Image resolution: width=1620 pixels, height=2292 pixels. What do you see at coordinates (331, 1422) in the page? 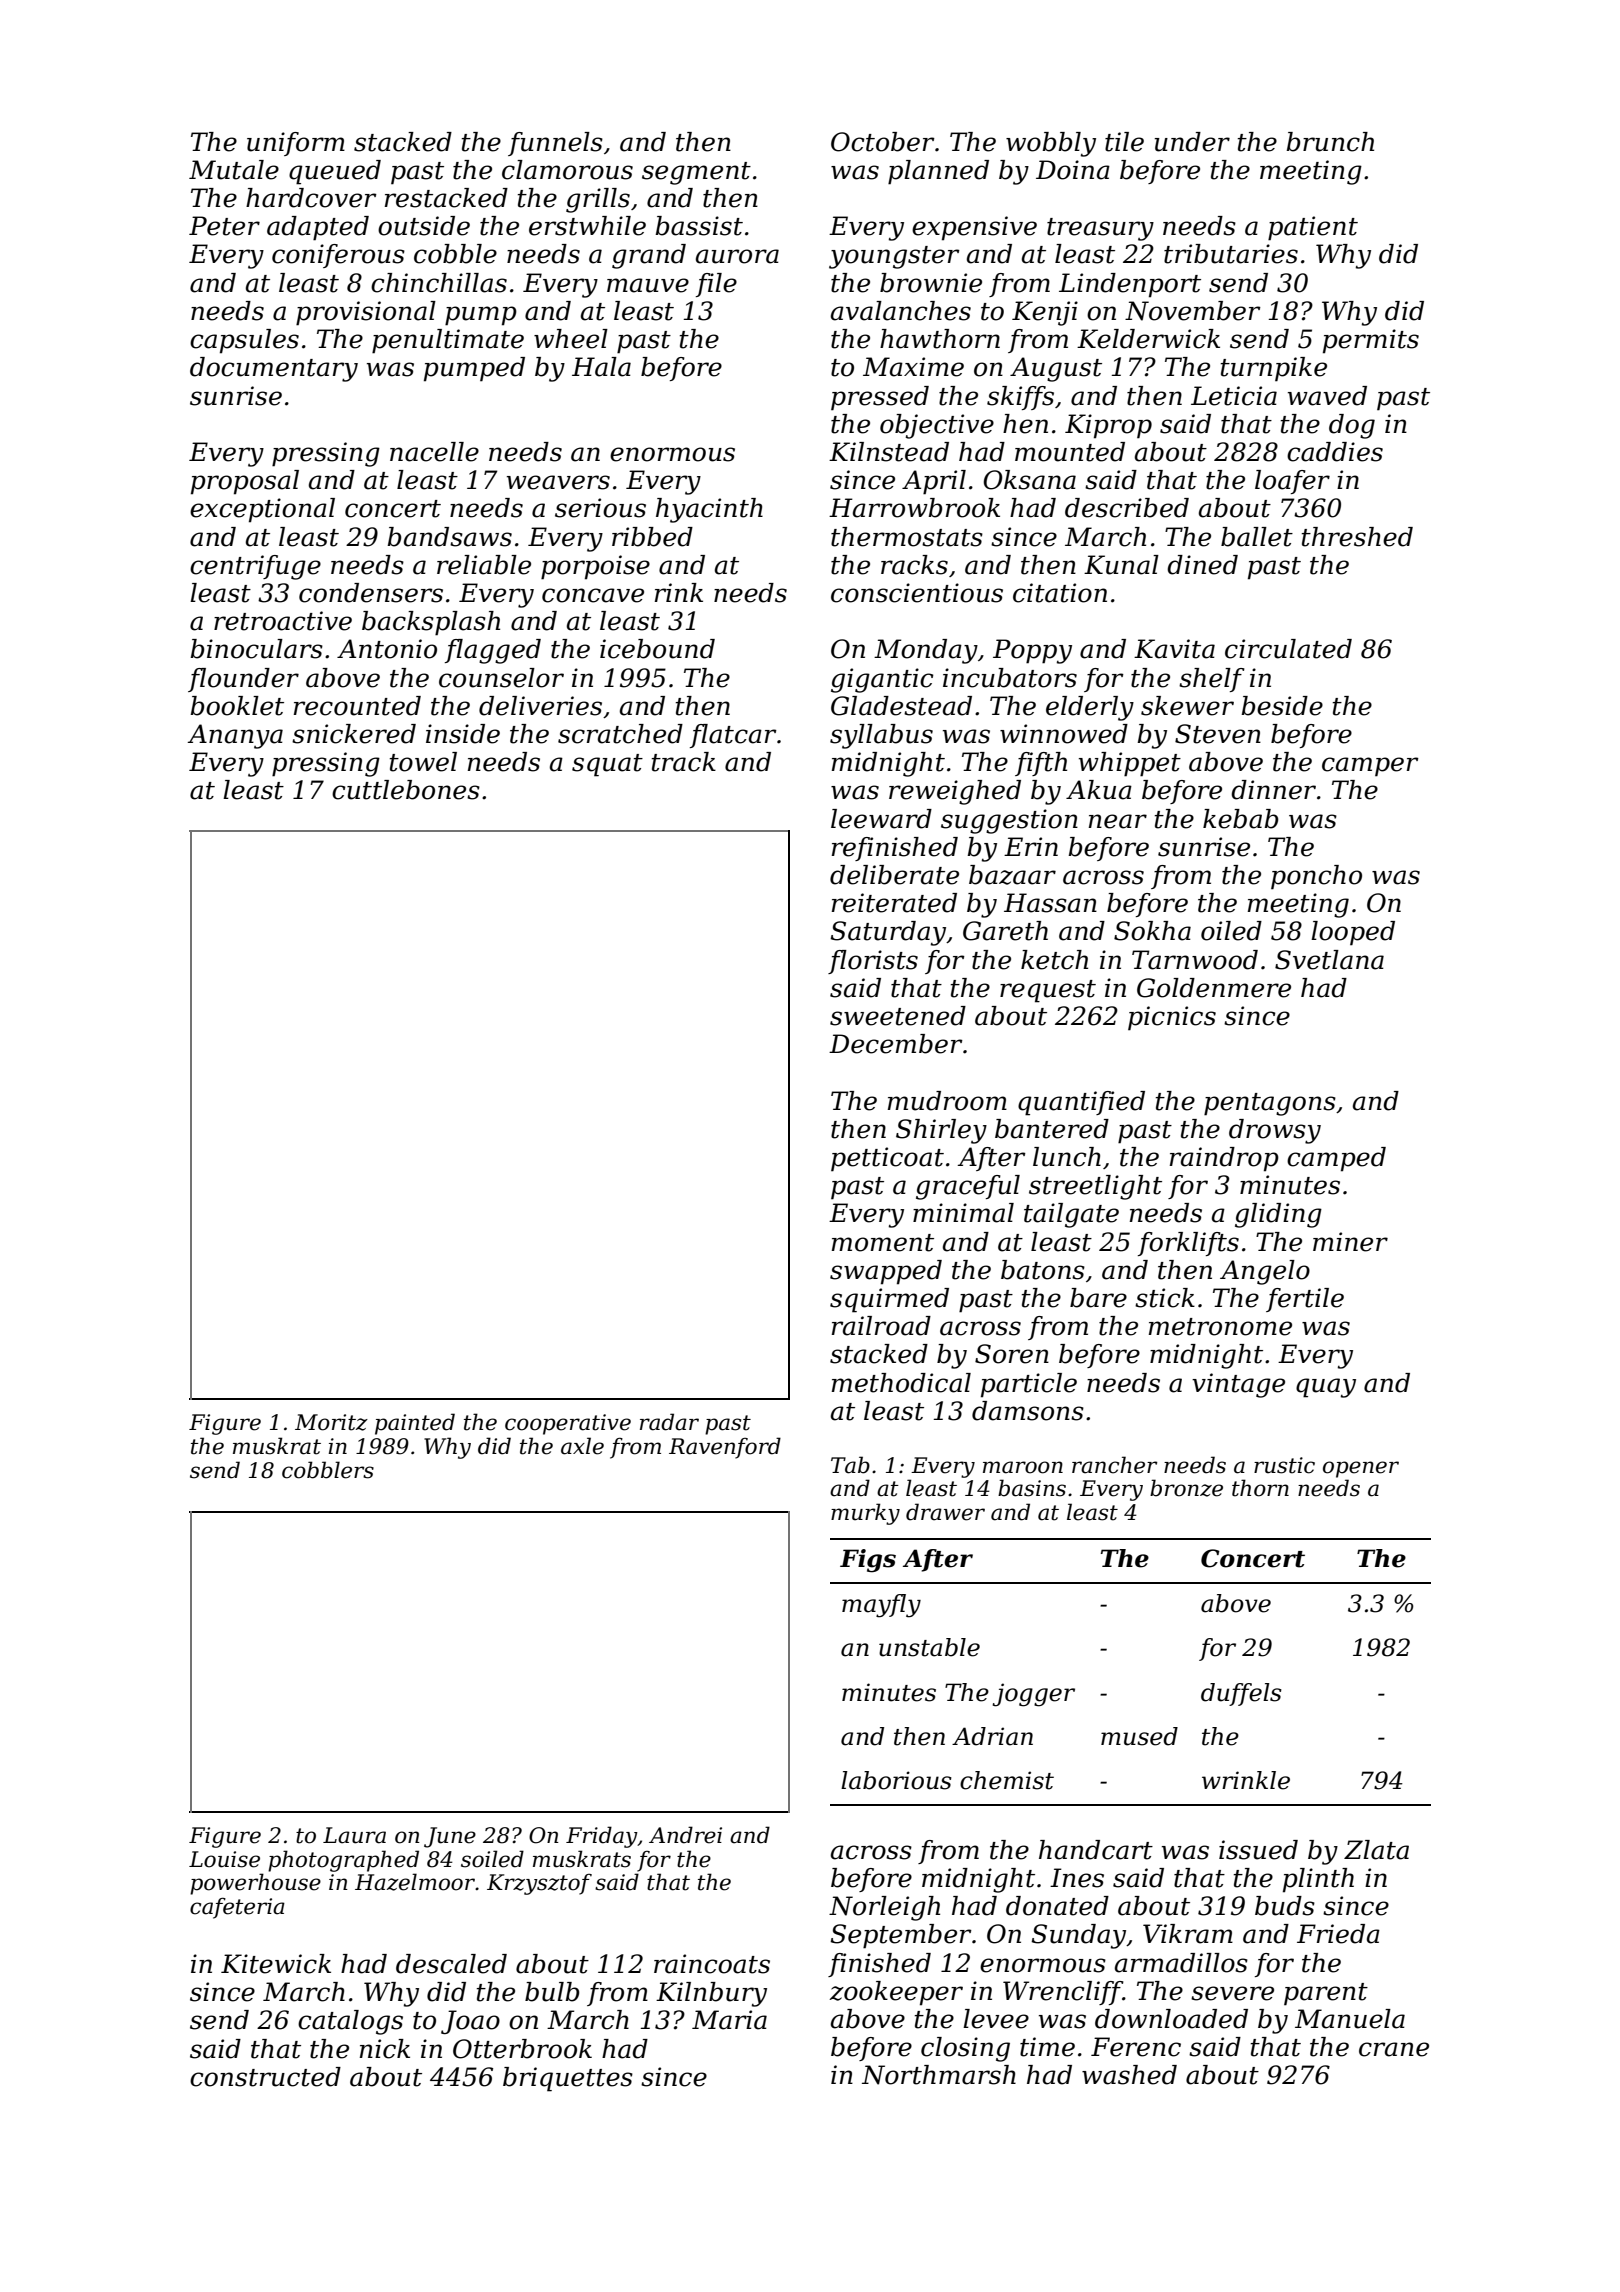
I see `Moritz` at bounding box center [331, 1422].
